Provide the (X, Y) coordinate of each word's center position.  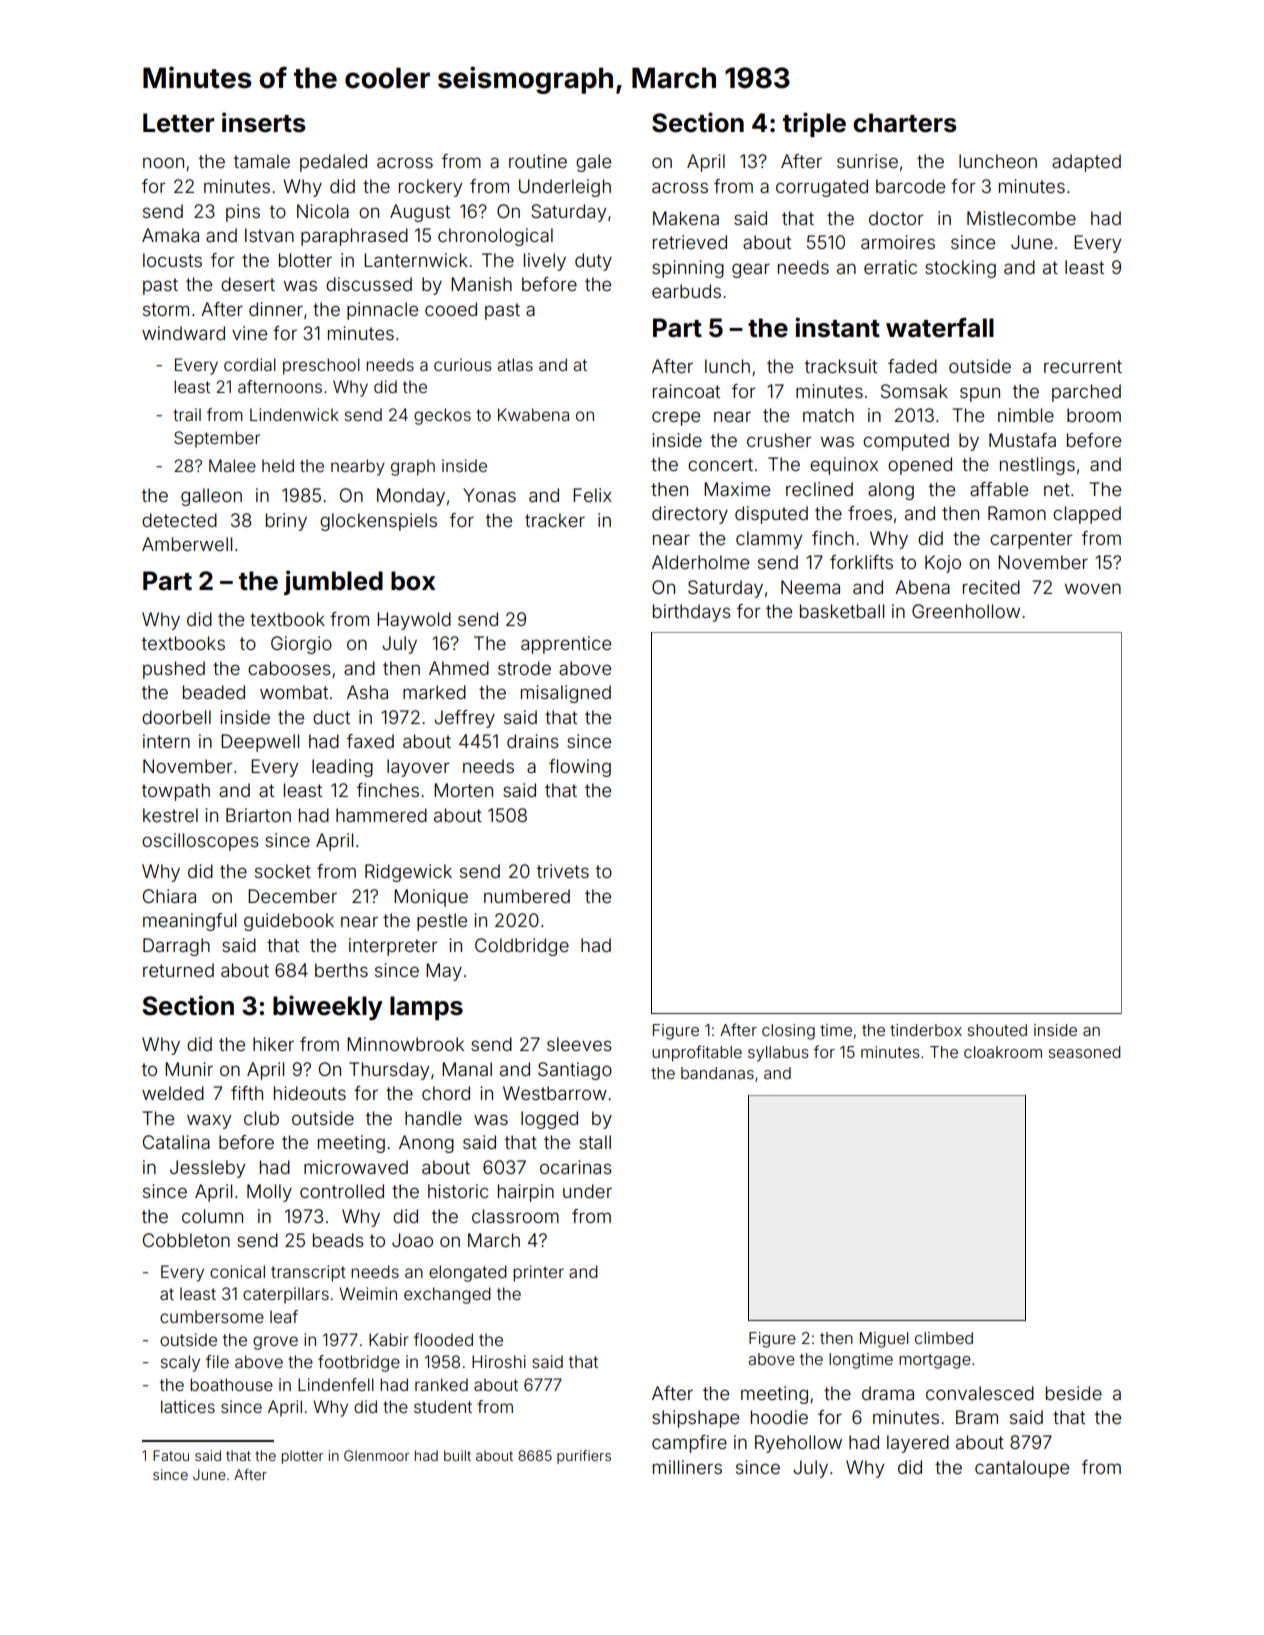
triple (814, 124)
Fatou (171, 1455)
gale (593, 163)
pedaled (333, 163)
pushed (174, 670)
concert (720, 464)
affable (999, 489)
